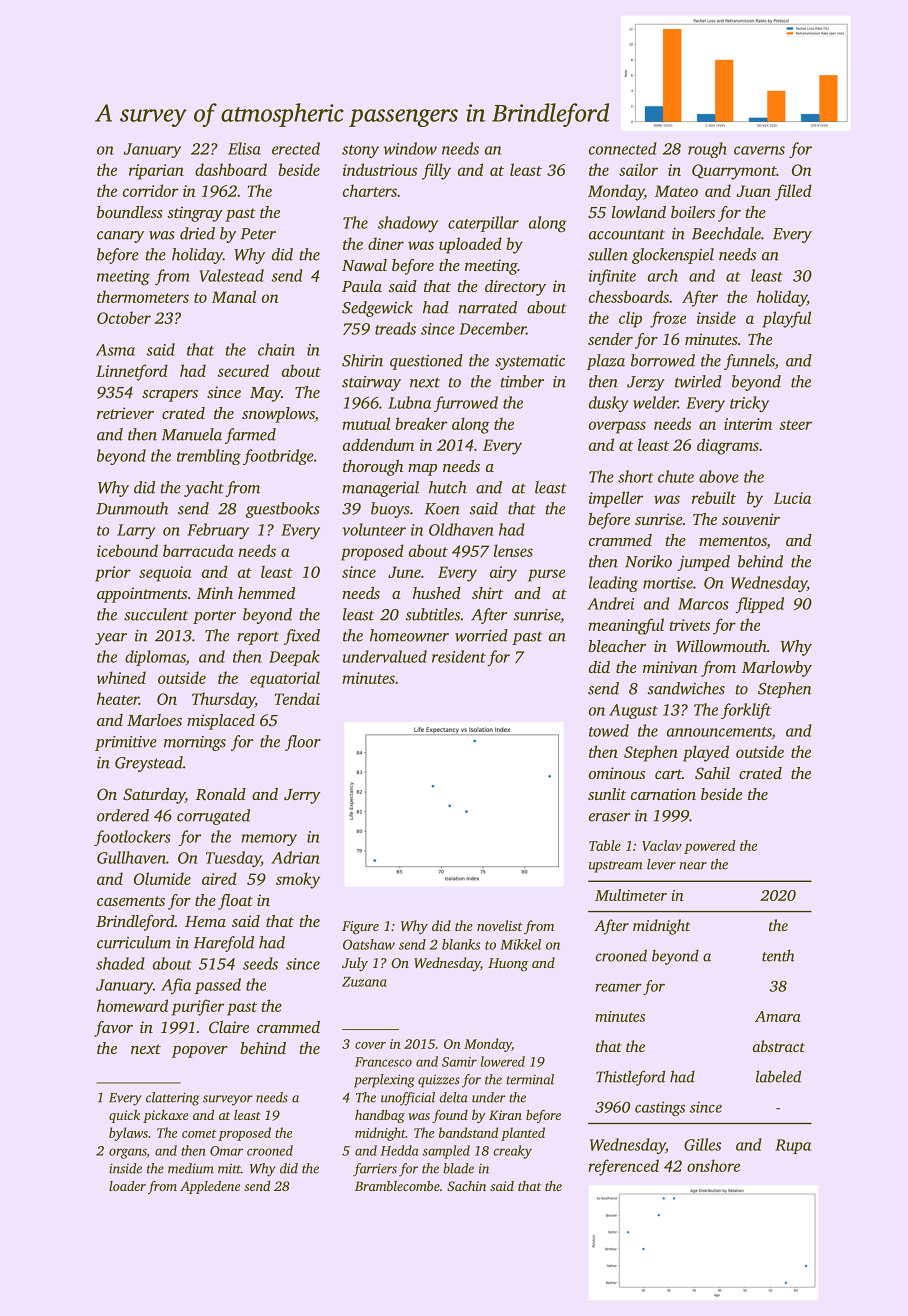  I want to click on resident, so click(459, 656).
